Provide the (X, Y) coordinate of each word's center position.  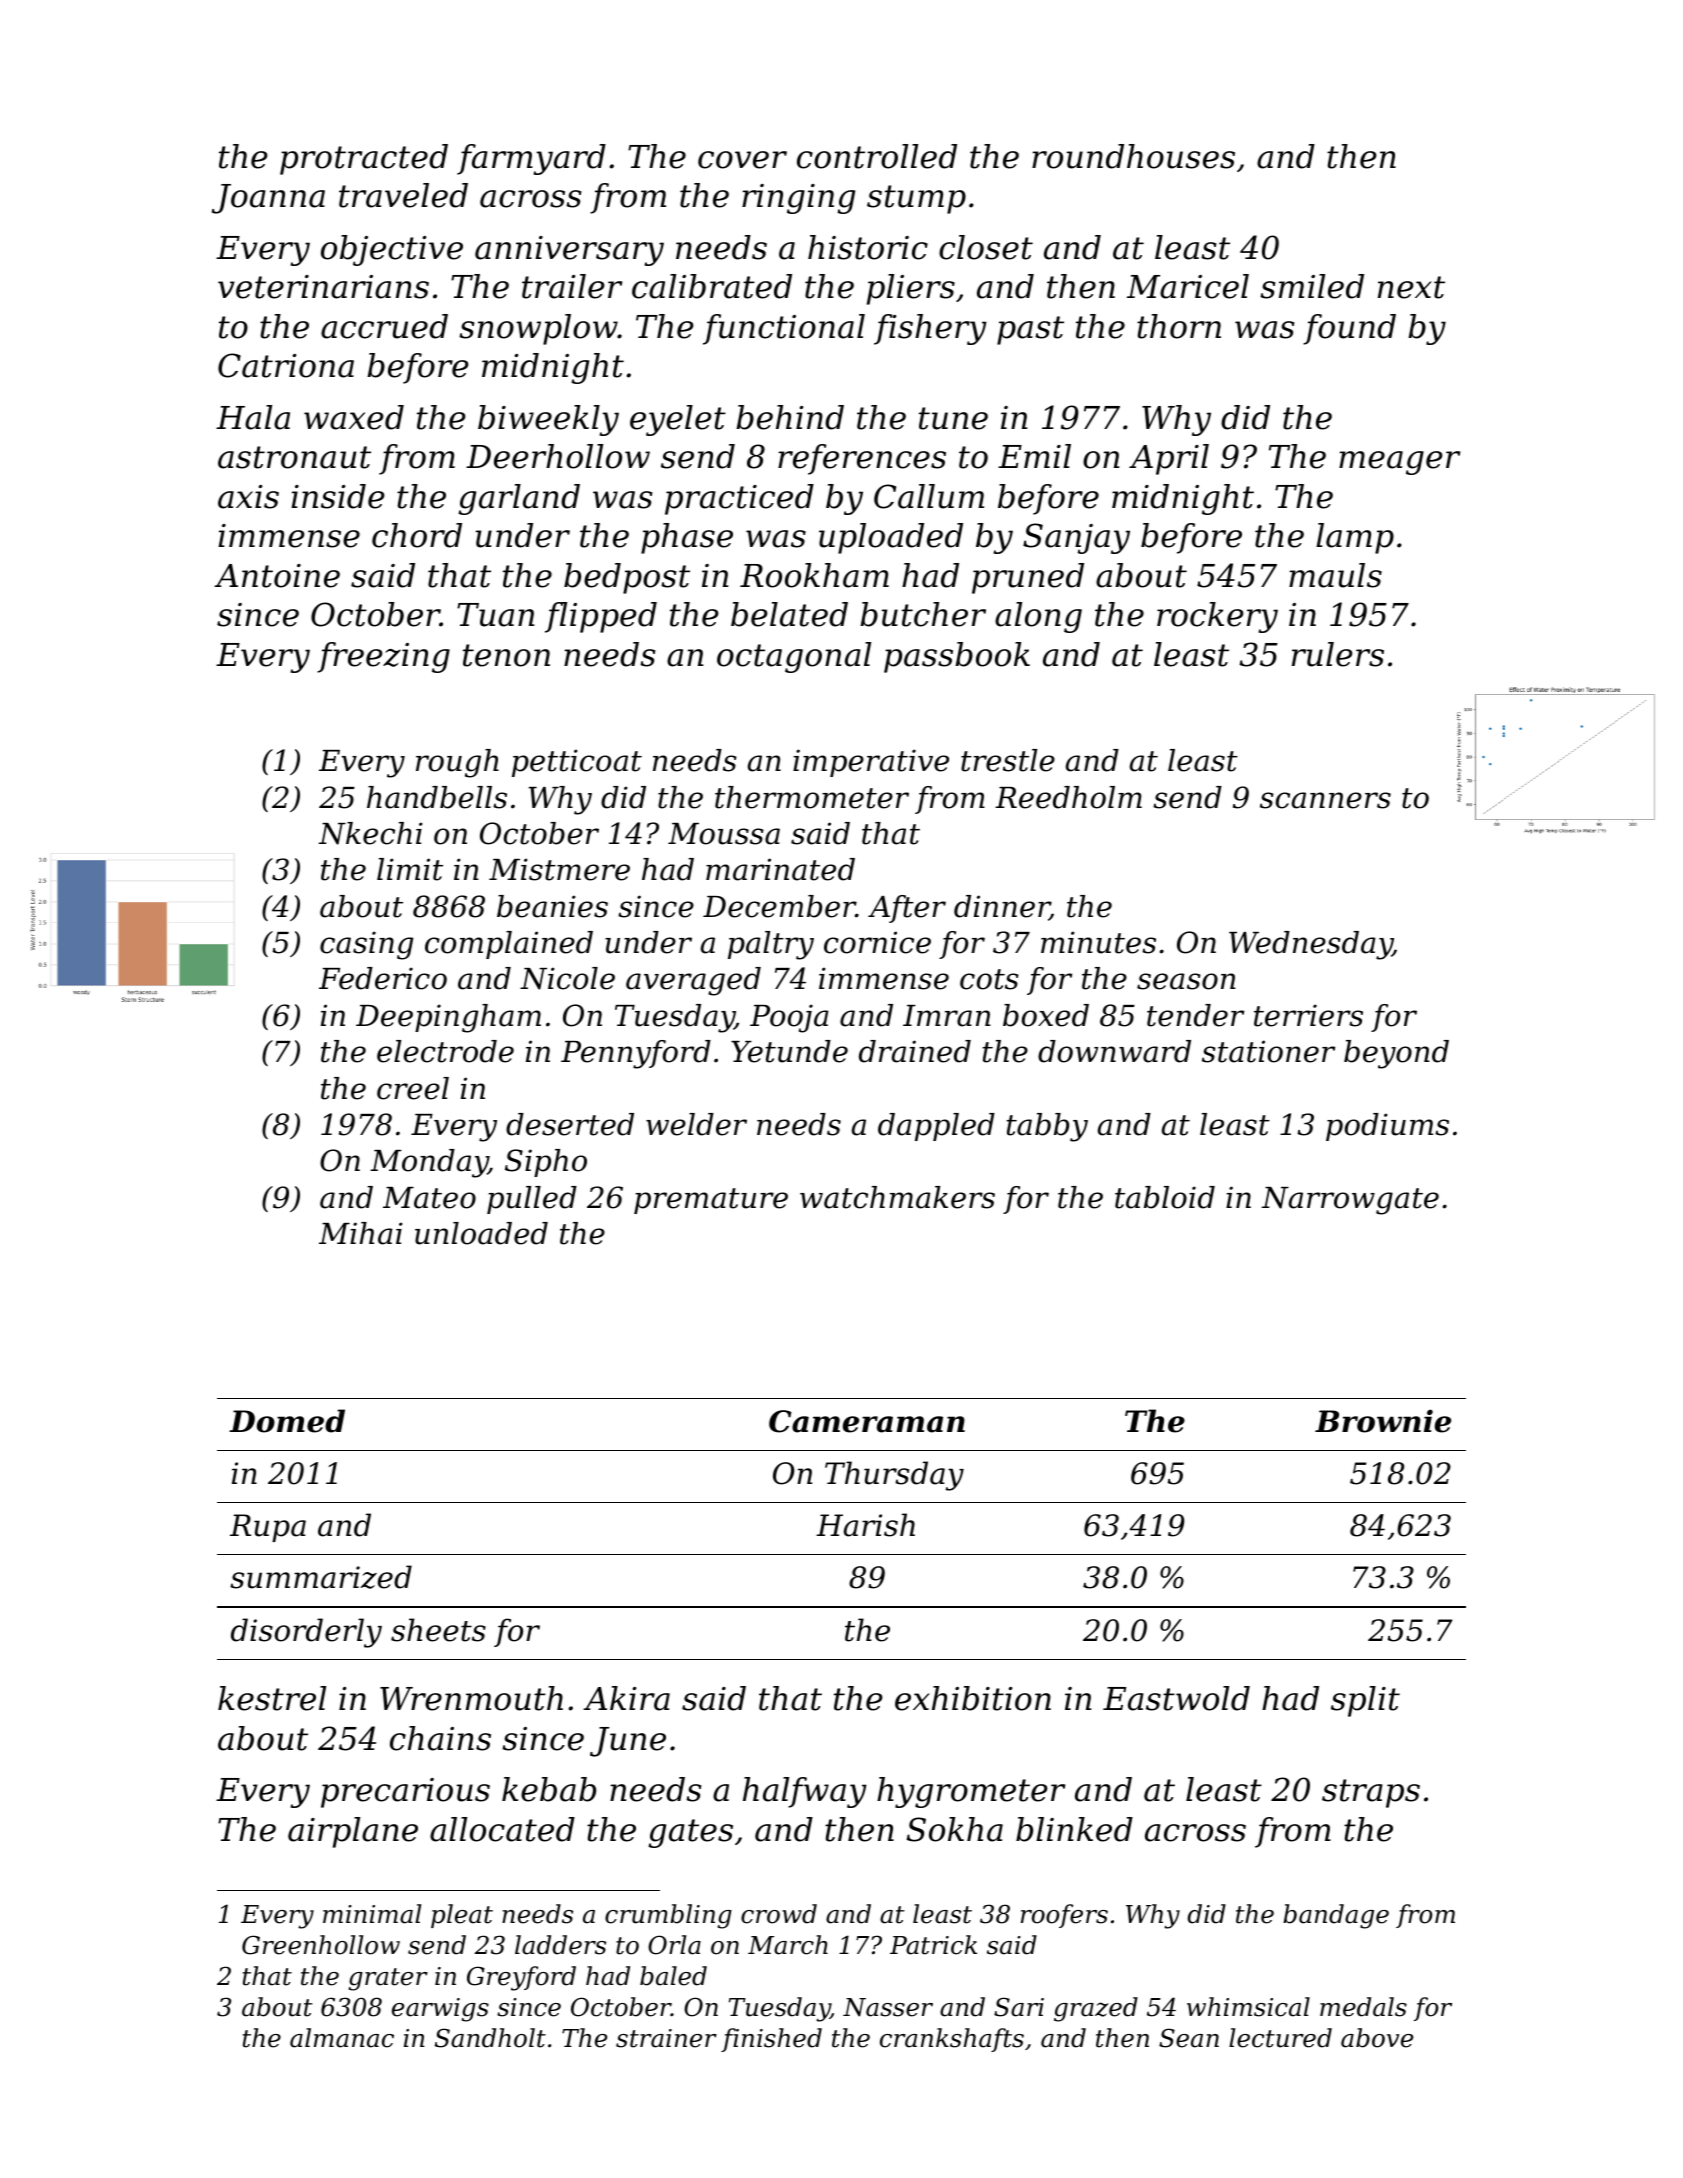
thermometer (812, 797)
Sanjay (1076, 538)
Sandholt (490, 2038)
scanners (1325, 800)
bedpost (627, 578)
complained (509, 945)
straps (1371, 1793)
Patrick (933, 1945)
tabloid (1165, 1197)
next (1411, 287)
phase (687, 538)
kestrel (272, 1698)
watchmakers (897, 1197)
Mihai (360, 1233)
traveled (403, 195)
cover (742, 160)
